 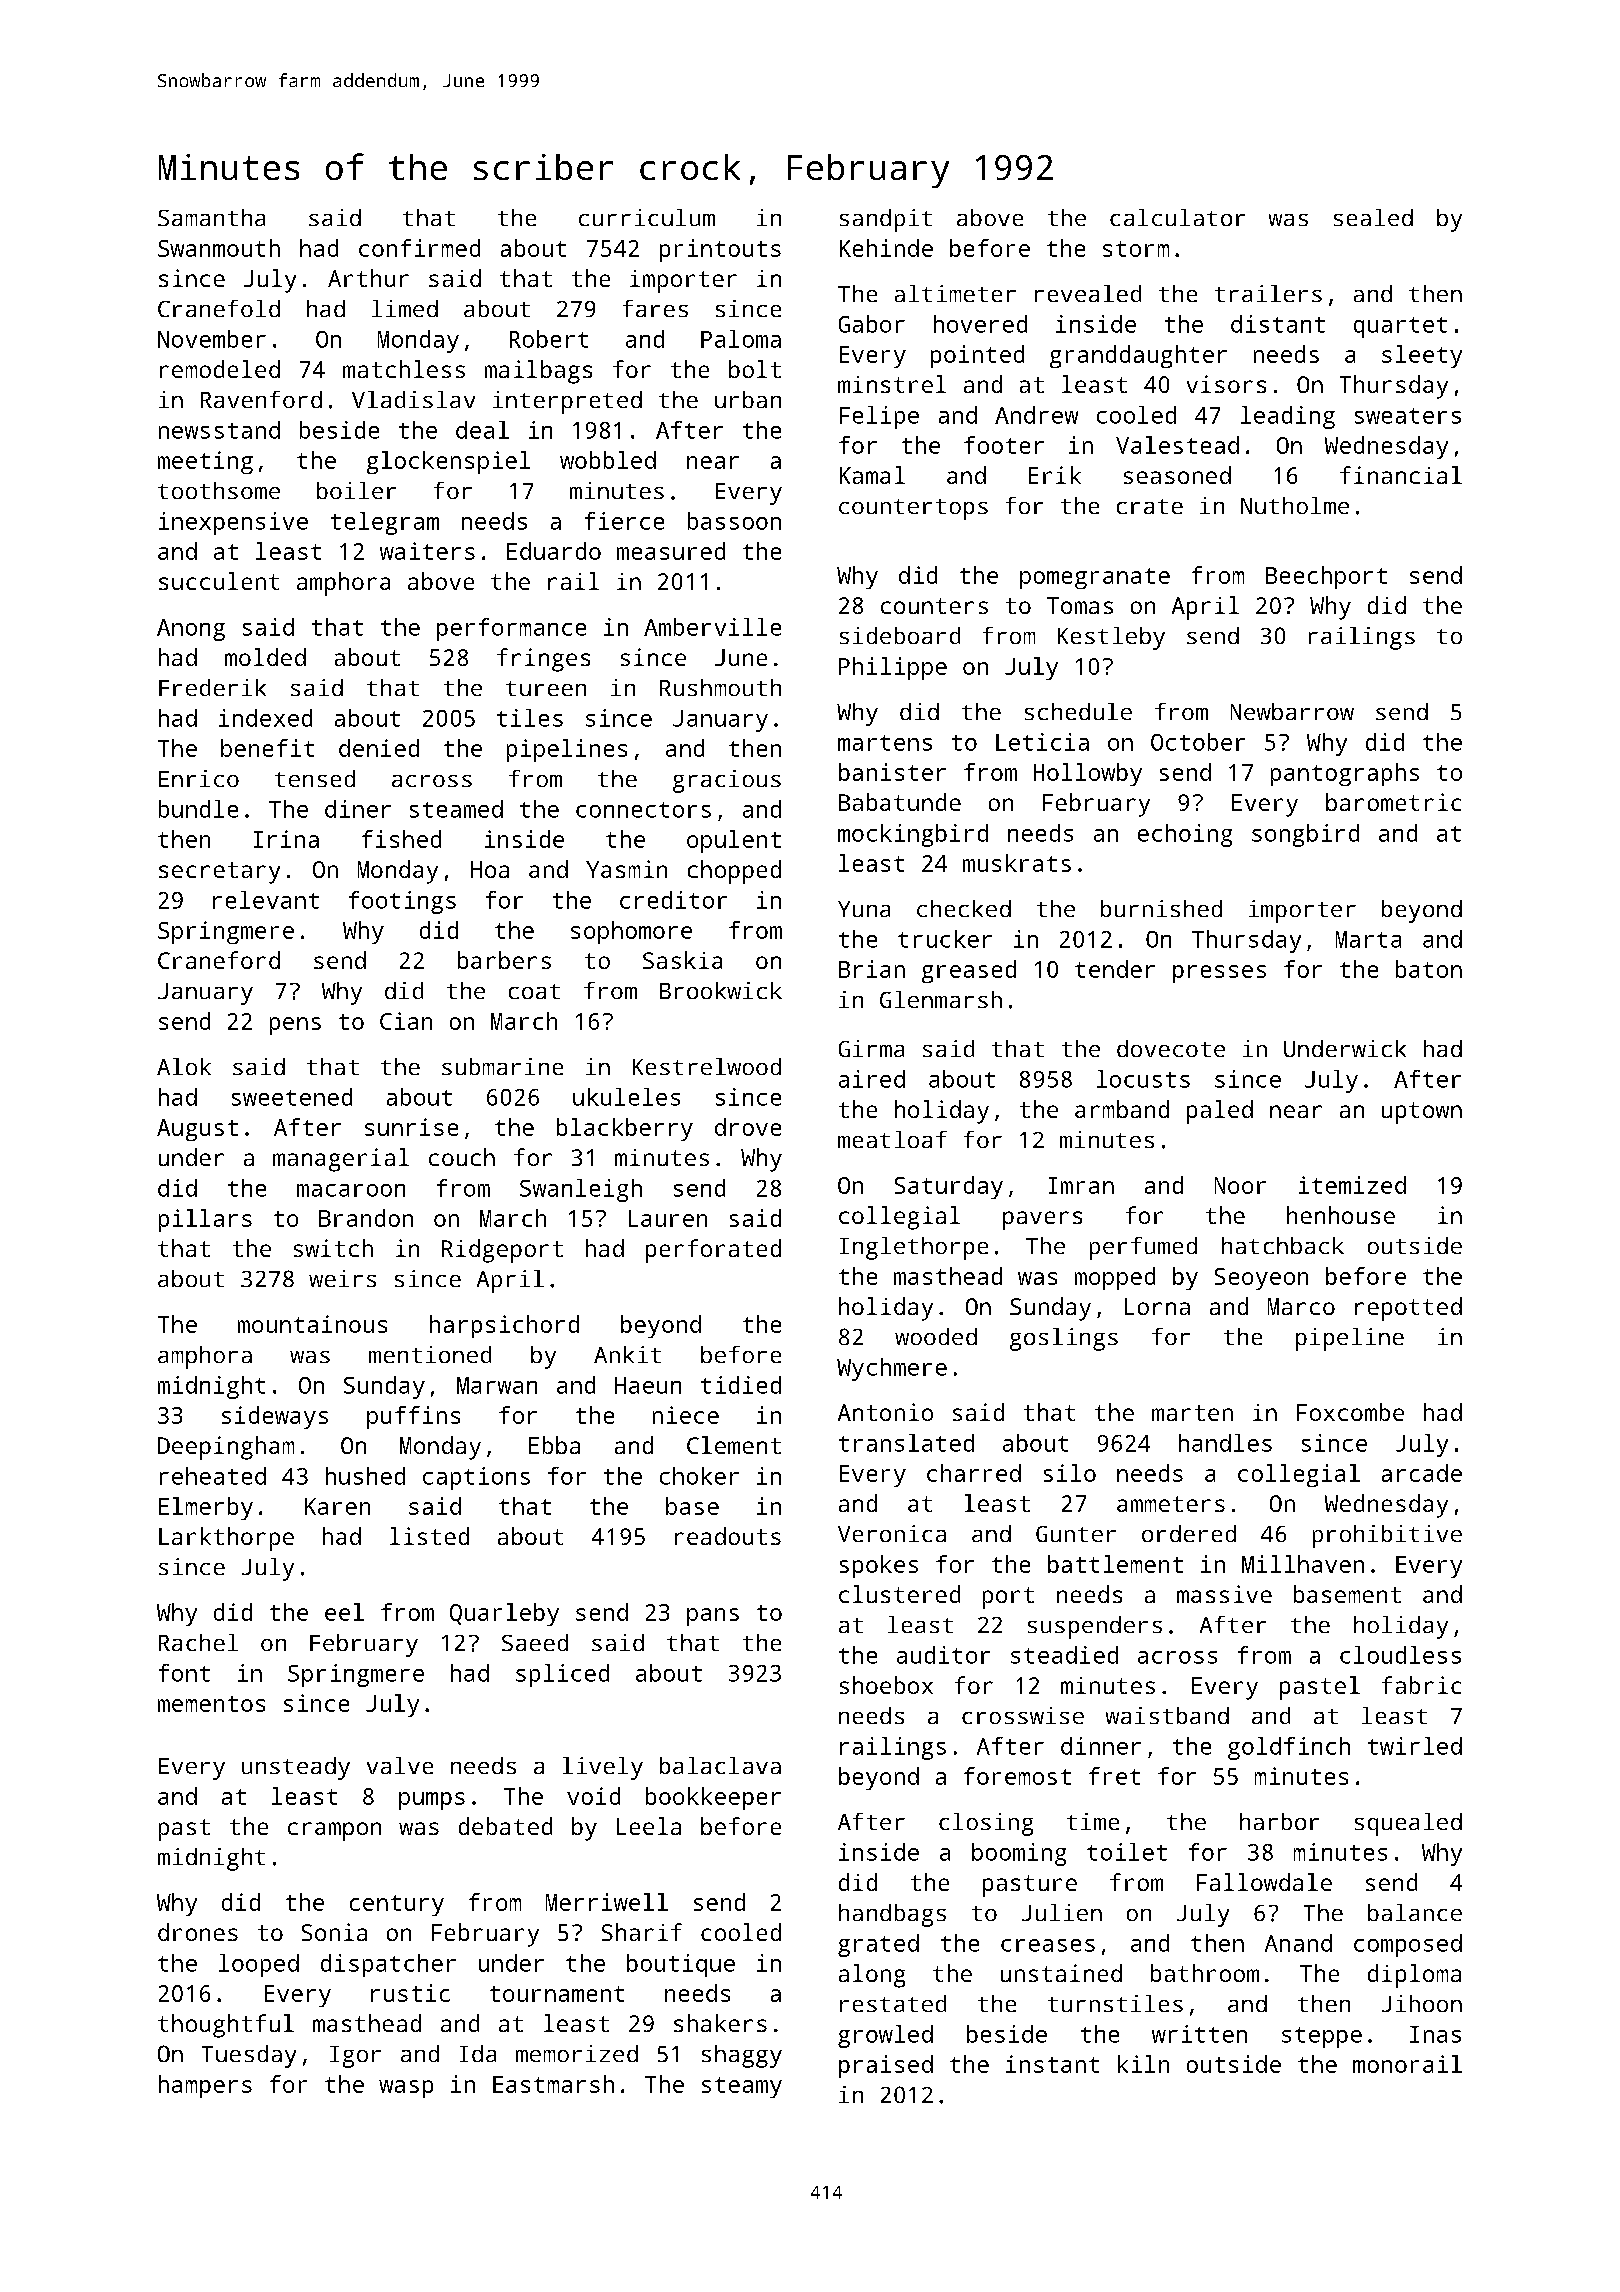 What do you see at coordinates (402, 902) in the screenshot?
I see `footings` at bounding box center [402, 902].
